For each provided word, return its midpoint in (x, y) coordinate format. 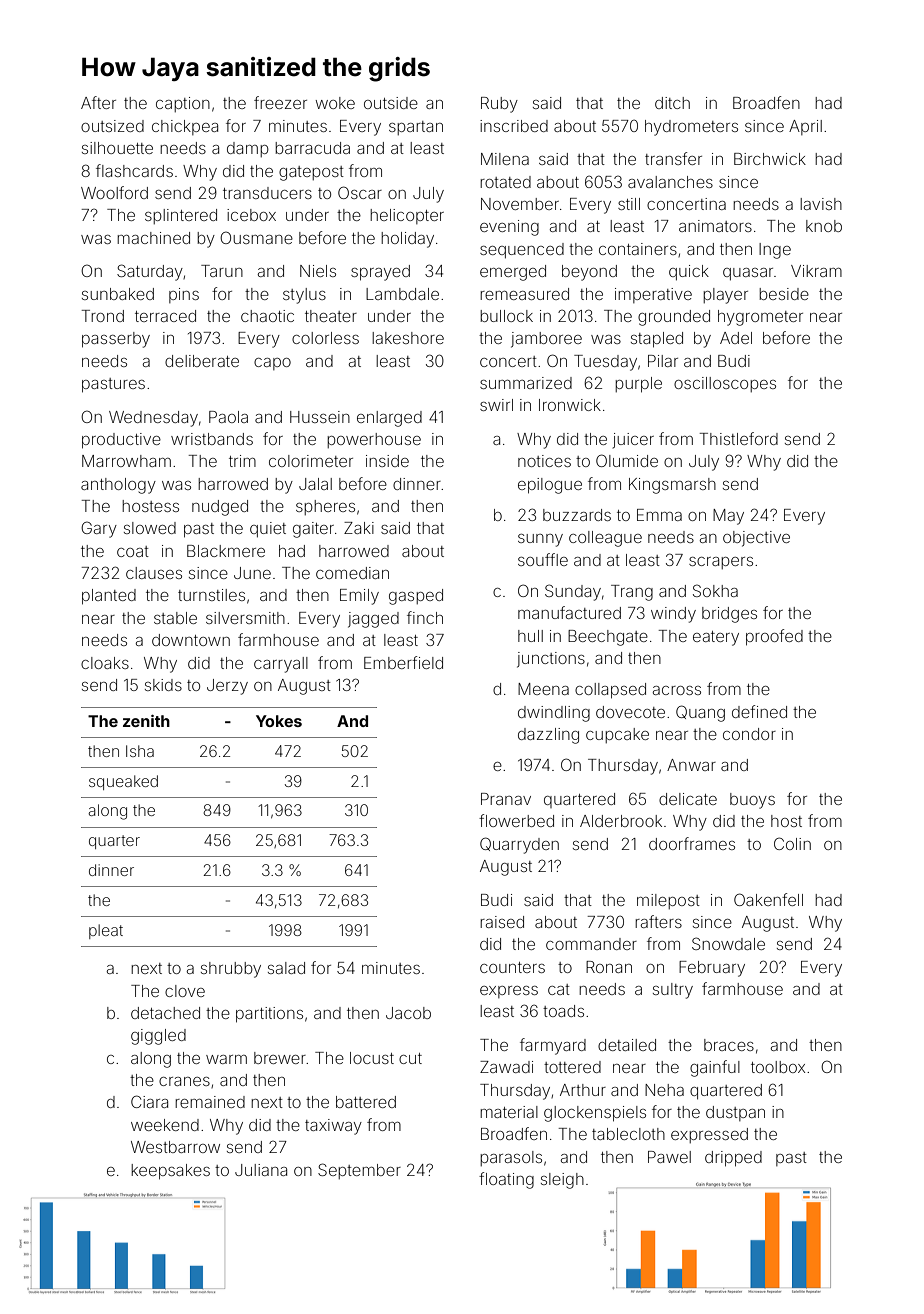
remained (210, 1102)
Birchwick (770, 159)
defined (759, 711)
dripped (733, 1159)
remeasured (524, 294)
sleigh (562, 1181)
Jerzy (227, 687)
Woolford (114, 192)
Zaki (359, 528)
